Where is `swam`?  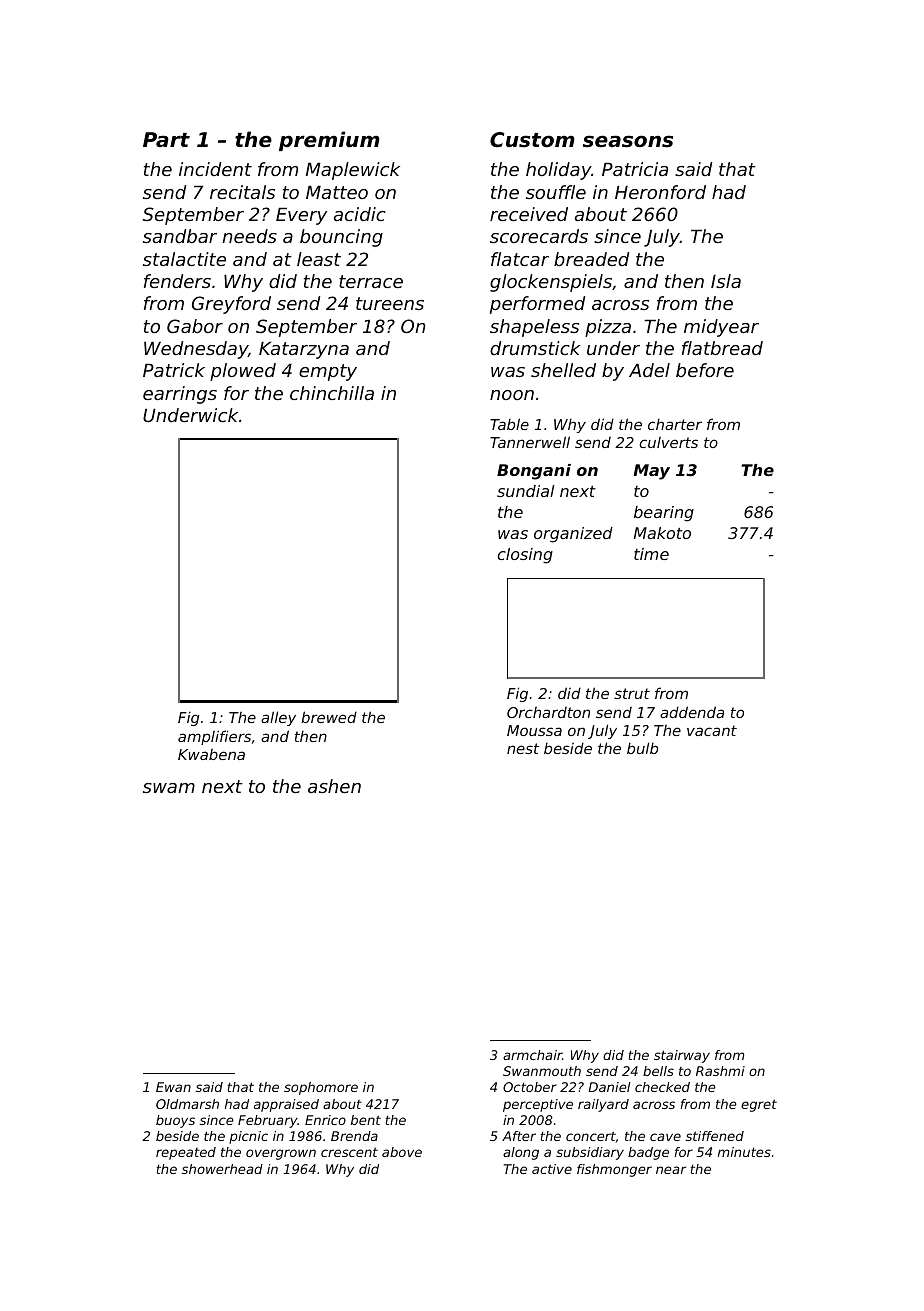
swam is located at coordinates (169, 788).
